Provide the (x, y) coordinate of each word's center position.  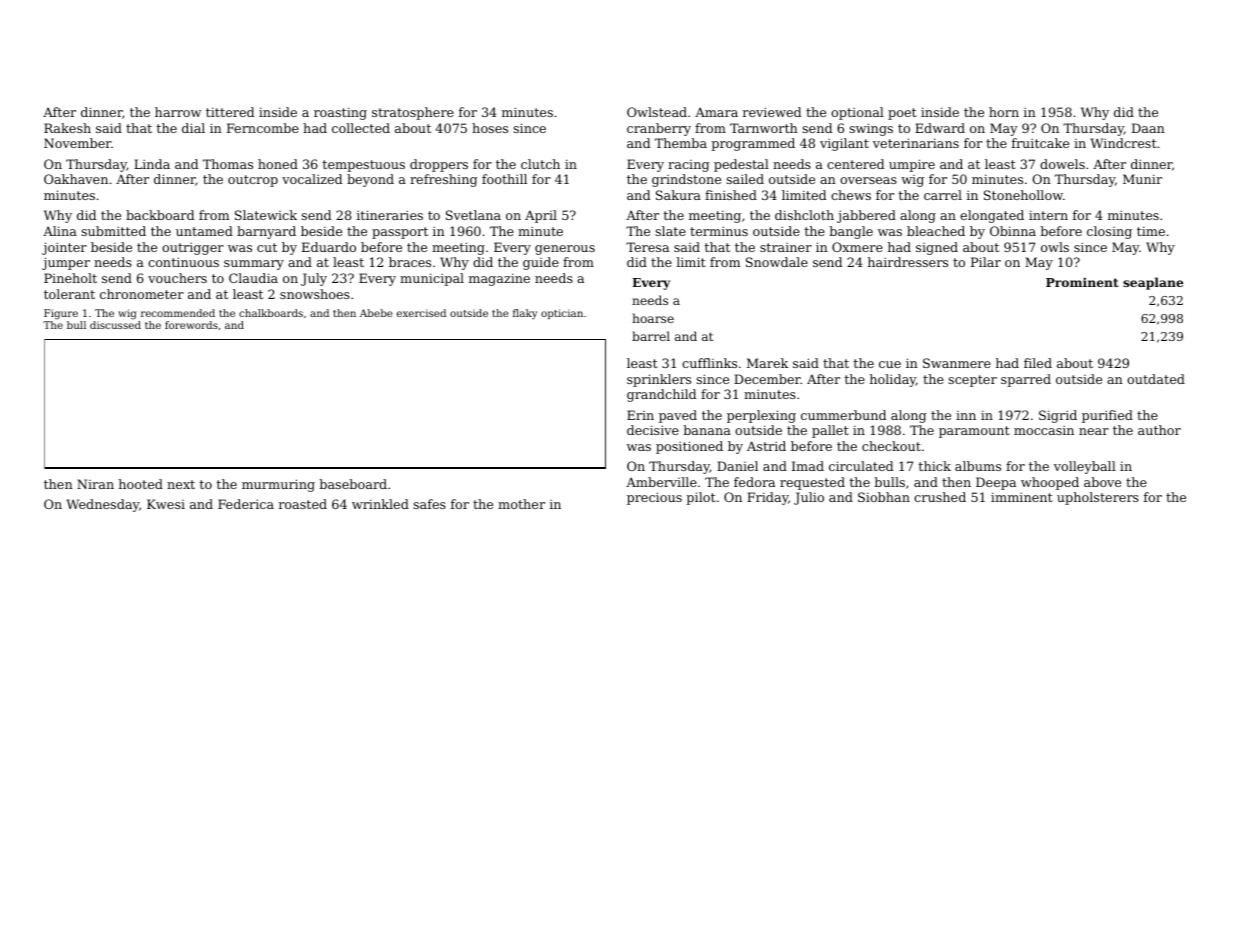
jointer (64, 248)
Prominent (1082, 282)
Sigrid (1058, 416)
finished (731, 195)
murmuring (278, 485)
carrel (943, 195)
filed (1038, 363)
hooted (141, 484)
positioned (689, 447)
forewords (191, 325)
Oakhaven (76, 179)
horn (1004, 112)
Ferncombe (263, 128)
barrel (651, 336)
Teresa (647, 247)
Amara (716, 112)
